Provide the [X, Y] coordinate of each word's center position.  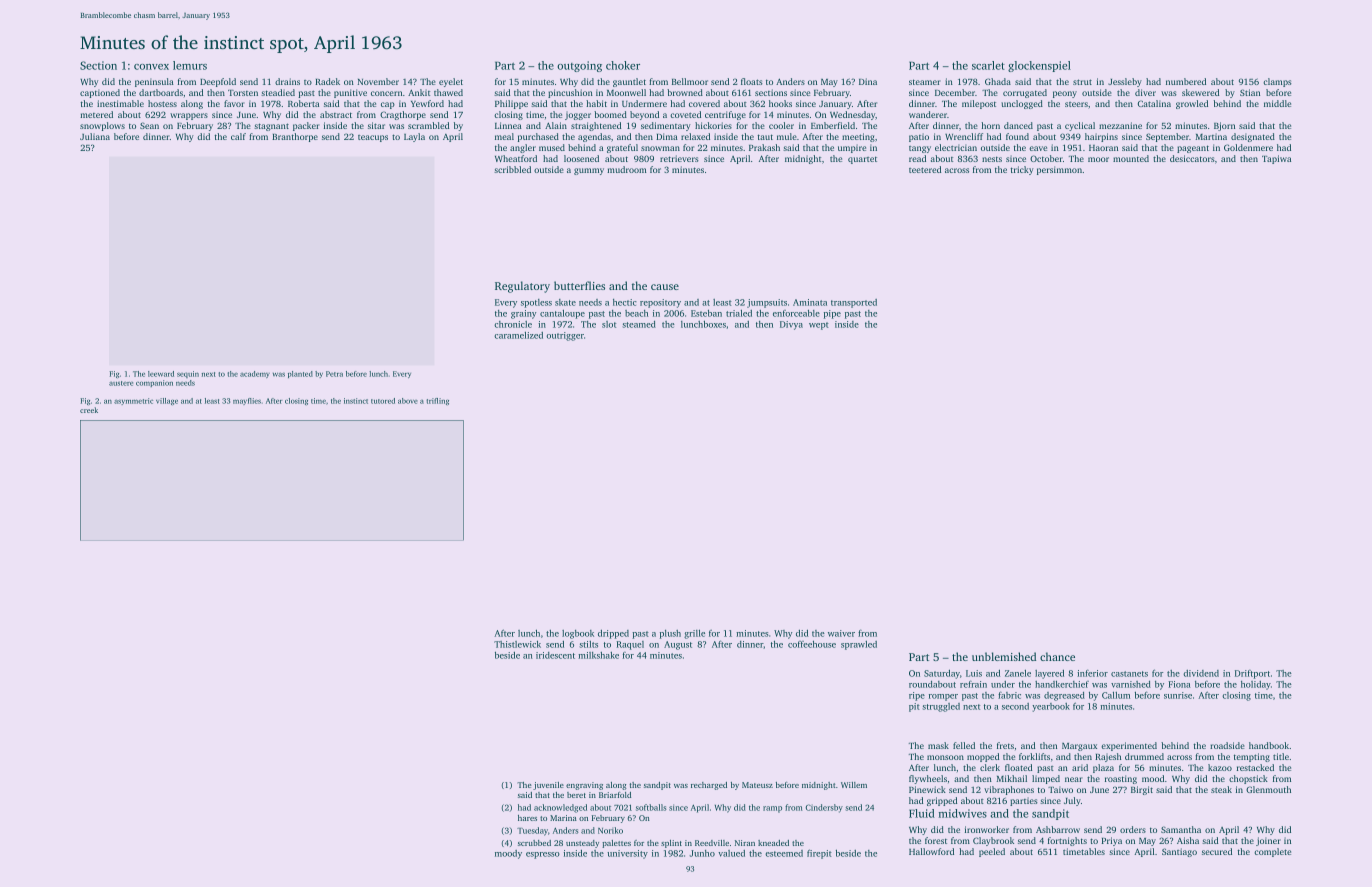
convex [151, 67]
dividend [1201, 673]
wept [819, 326]
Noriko [610, 830]
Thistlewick [517, 644]
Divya [791, 325]
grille [694, 634]
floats [752, 81]
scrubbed [534, 843]
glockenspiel [1039, 66]
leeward [161, 374]
